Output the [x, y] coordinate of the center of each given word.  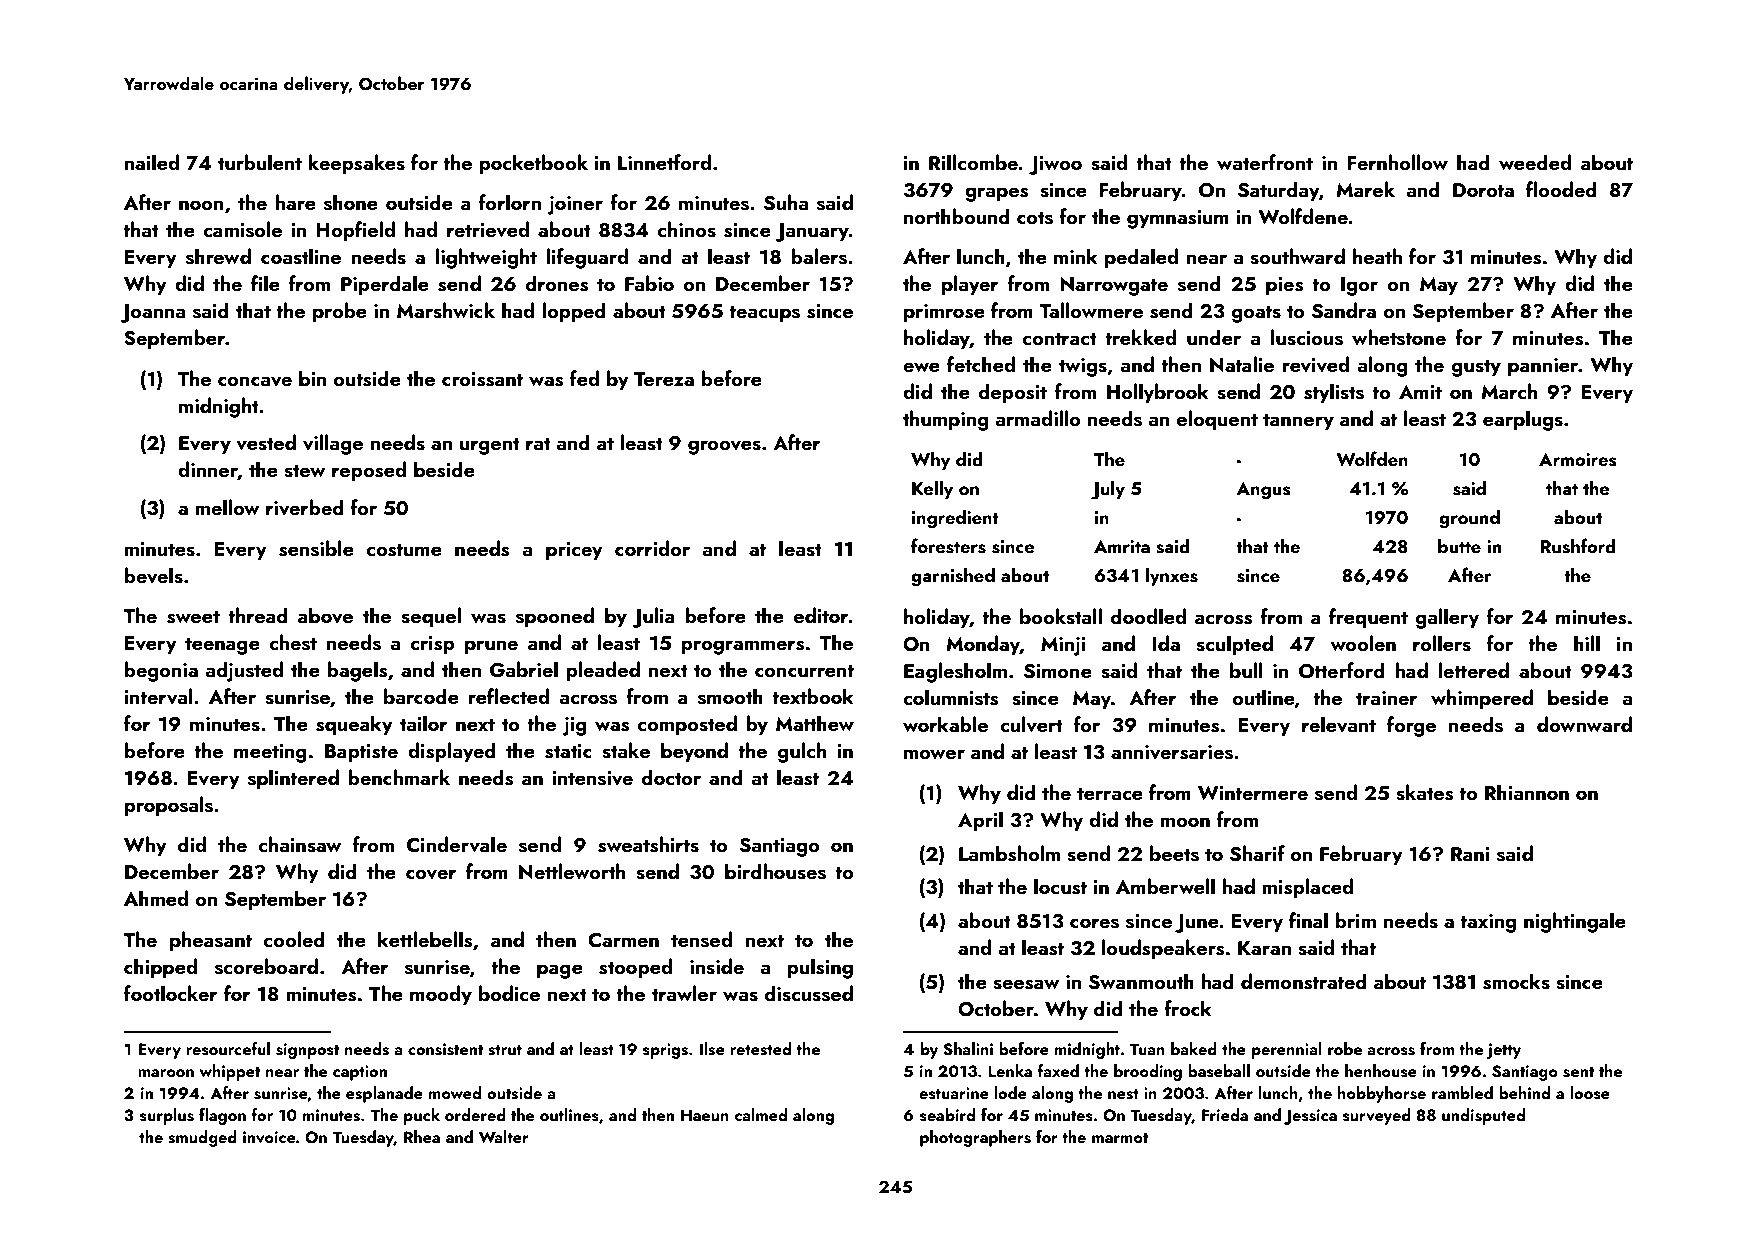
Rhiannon [1527, 792]
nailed [152, 162]
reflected [509, 696]
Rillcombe [973, 162]
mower [934, 754]
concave [255, 381]
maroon [166, 1073]
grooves [724, 447]
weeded [1535, 162]
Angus [1264, 491]
